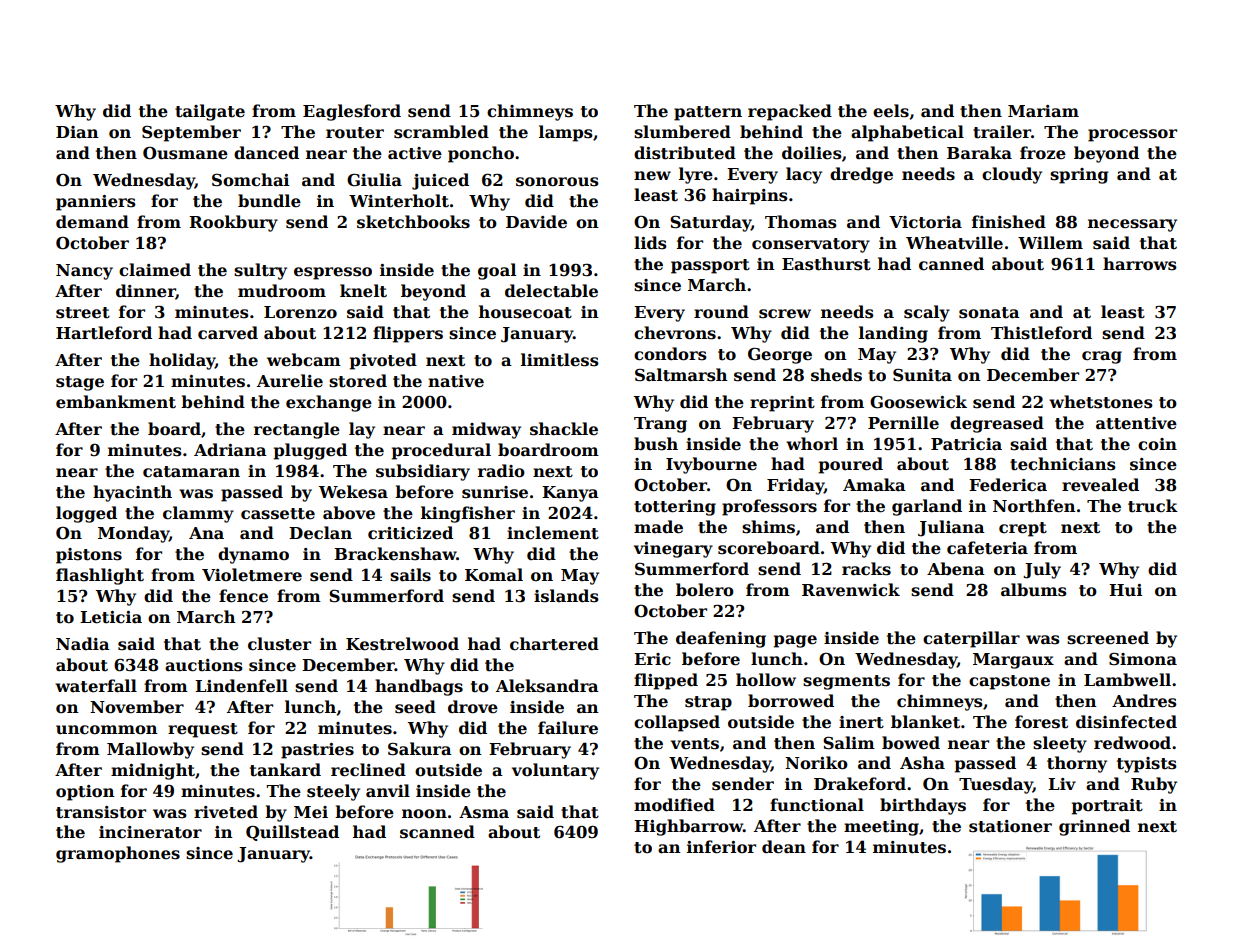  I want to click on Goosewick, so click(918, 402).
